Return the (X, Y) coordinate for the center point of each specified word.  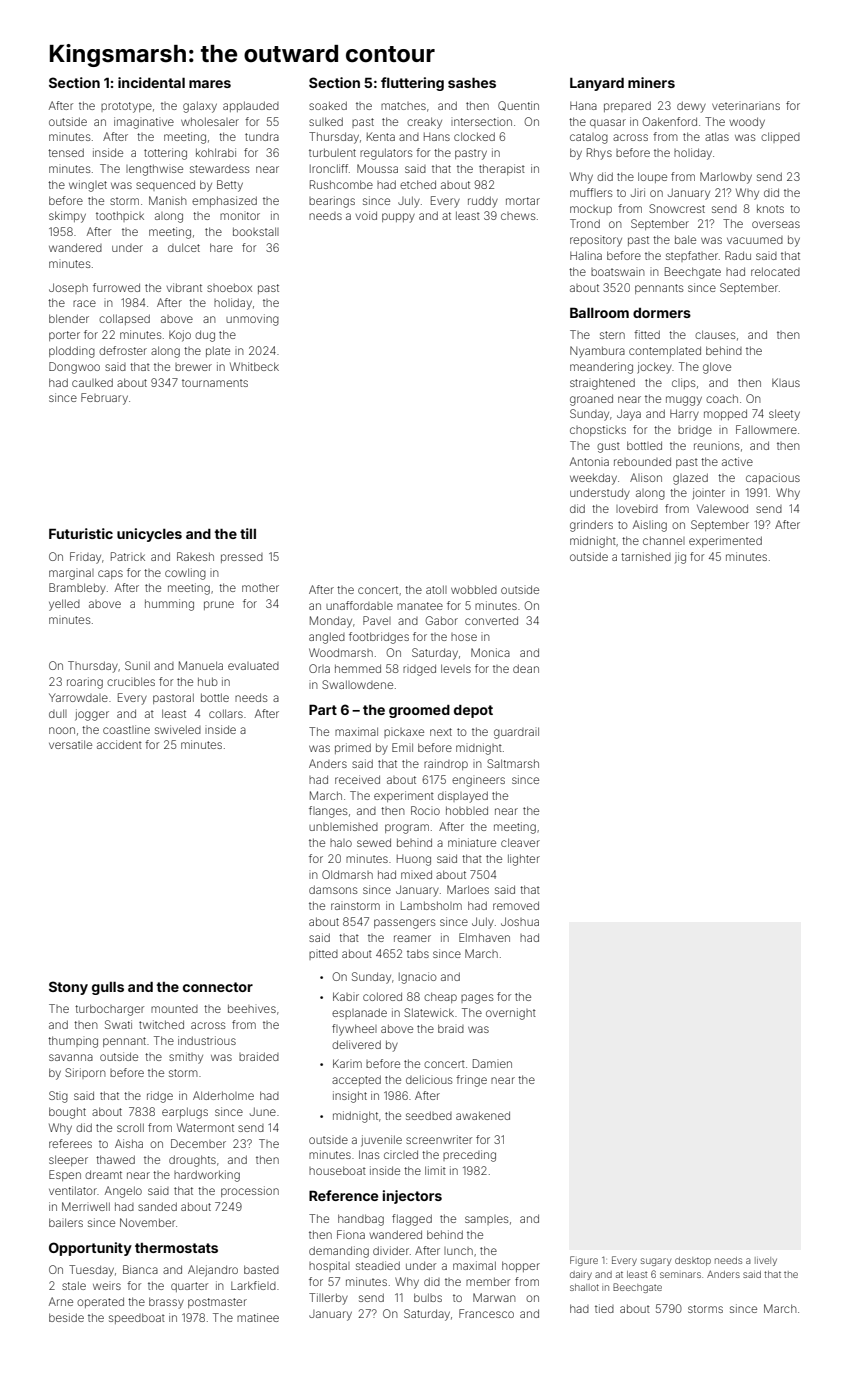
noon (62, 730)
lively (766, 1261)
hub (208, 681)
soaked (328, 105)
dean (526, 668)
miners (651, 82)
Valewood (722, 508)
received (357, 779)
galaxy (200, 107)
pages (477, 999)
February (104, 399)
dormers (662, 313)
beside (66, 1317)
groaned (591, 400)
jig (680, 558)
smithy (186, 1058)
